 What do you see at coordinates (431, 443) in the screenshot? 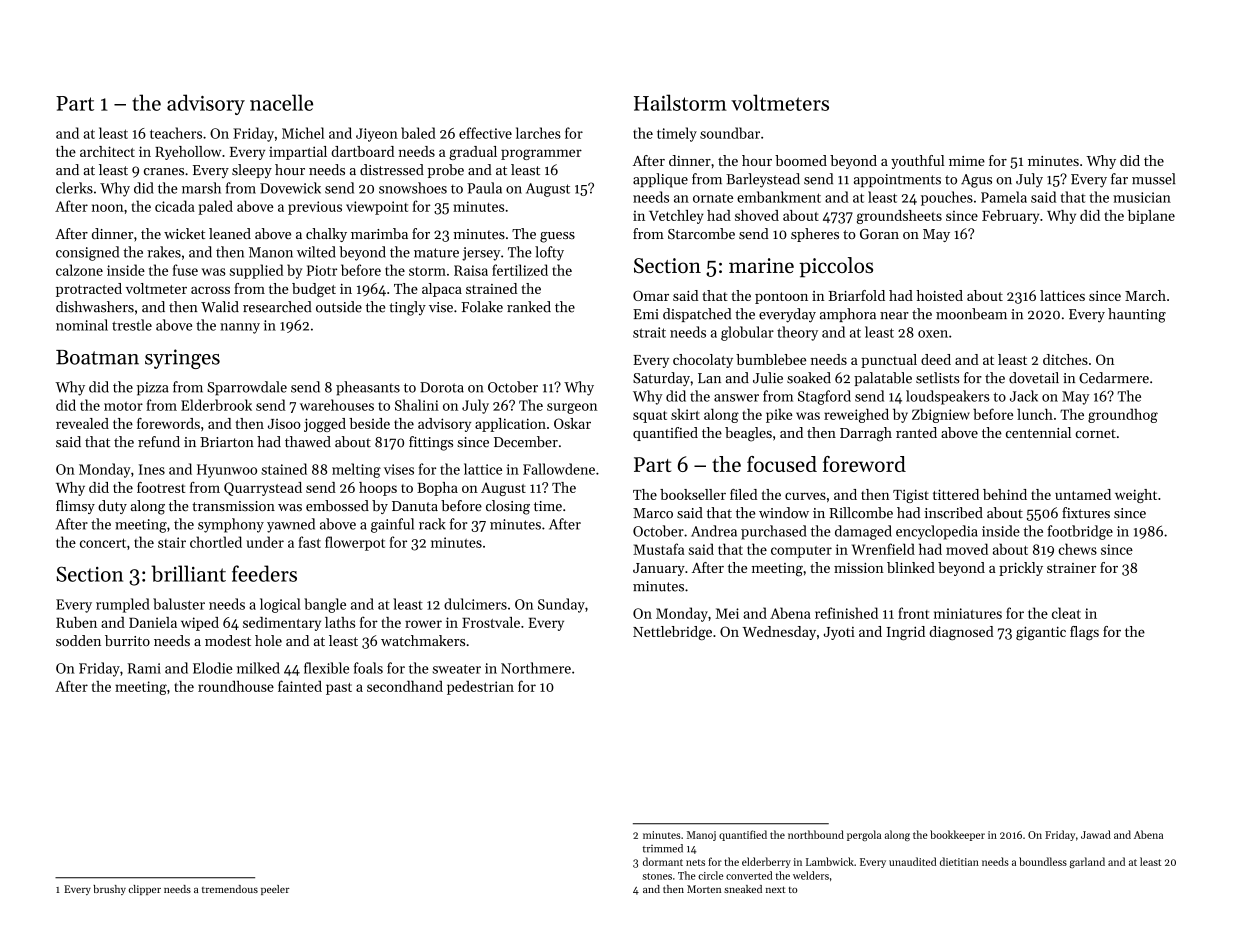
I see `fittings` at bounding box center [431, 443].
